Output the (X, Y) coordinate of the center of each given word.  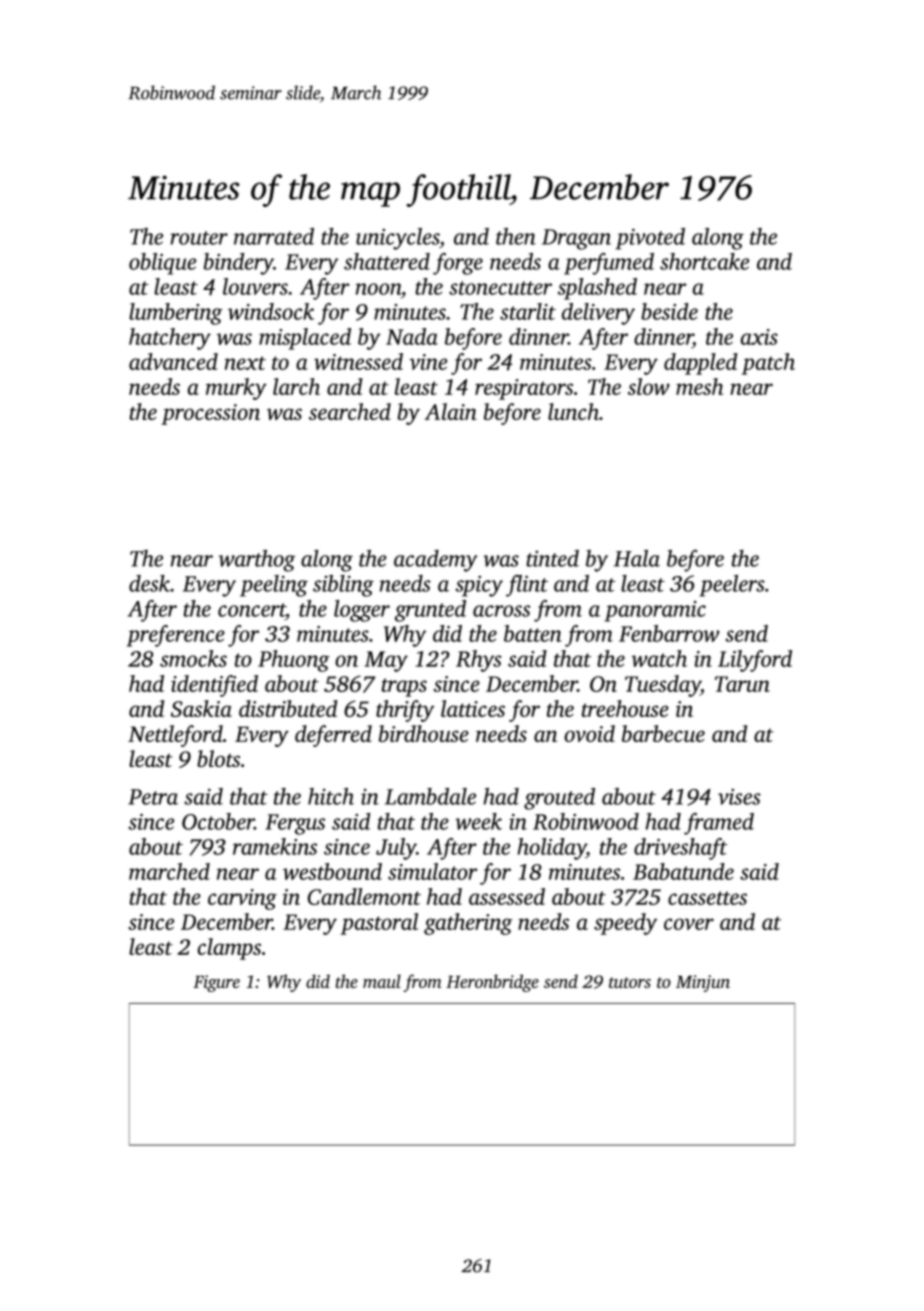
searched (350, 411)
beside (669, 311)
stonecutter (500, 288)
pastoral (379, 924)
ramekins (275, 846)
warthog (257, 561)
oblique (162, 264)
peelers (732, 586)
